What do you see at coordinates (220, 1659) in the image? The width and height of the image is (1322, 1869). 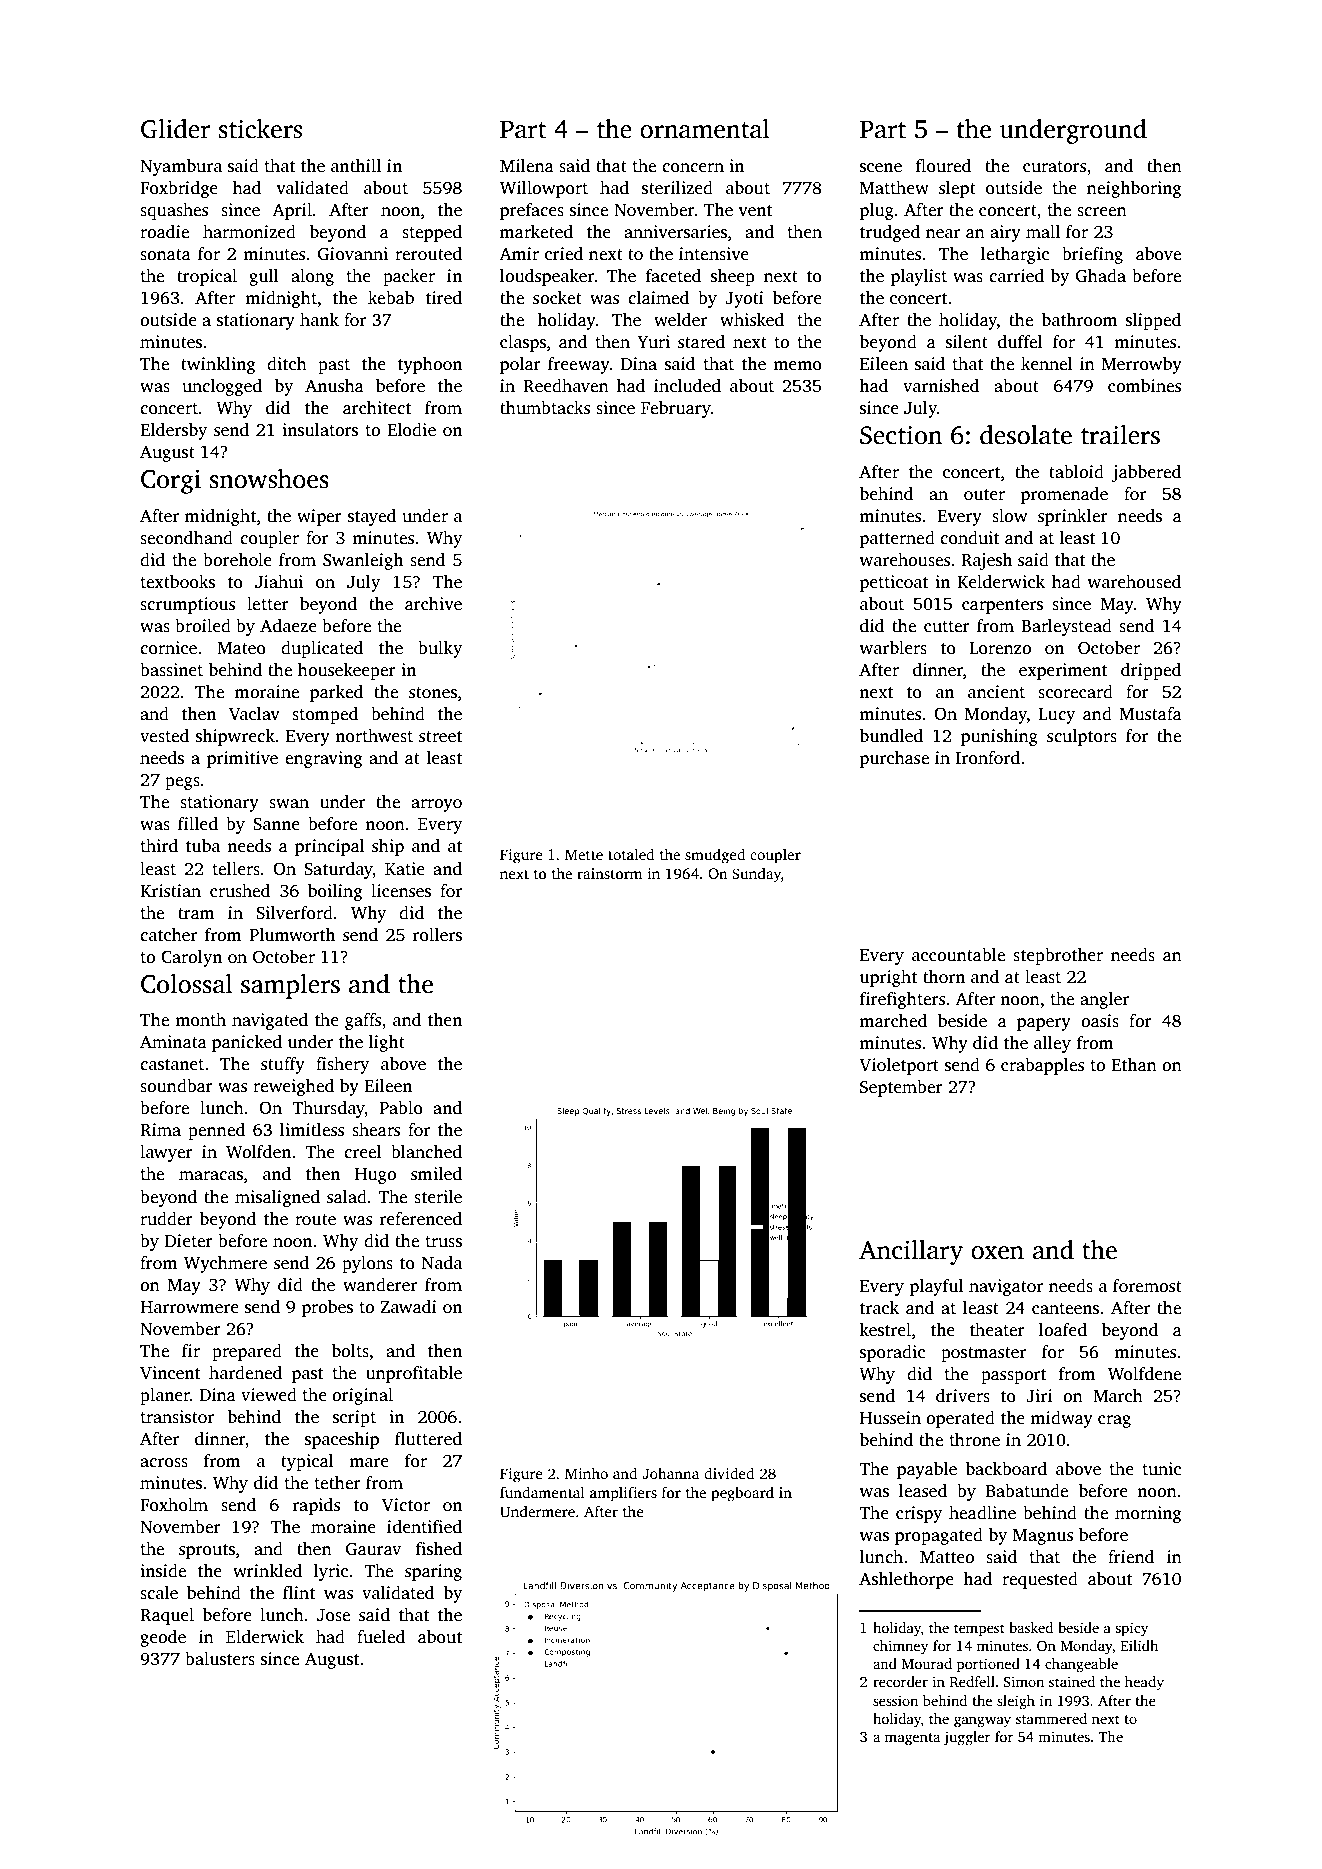 I see `balusters` at bounding box center [220, 1659].
